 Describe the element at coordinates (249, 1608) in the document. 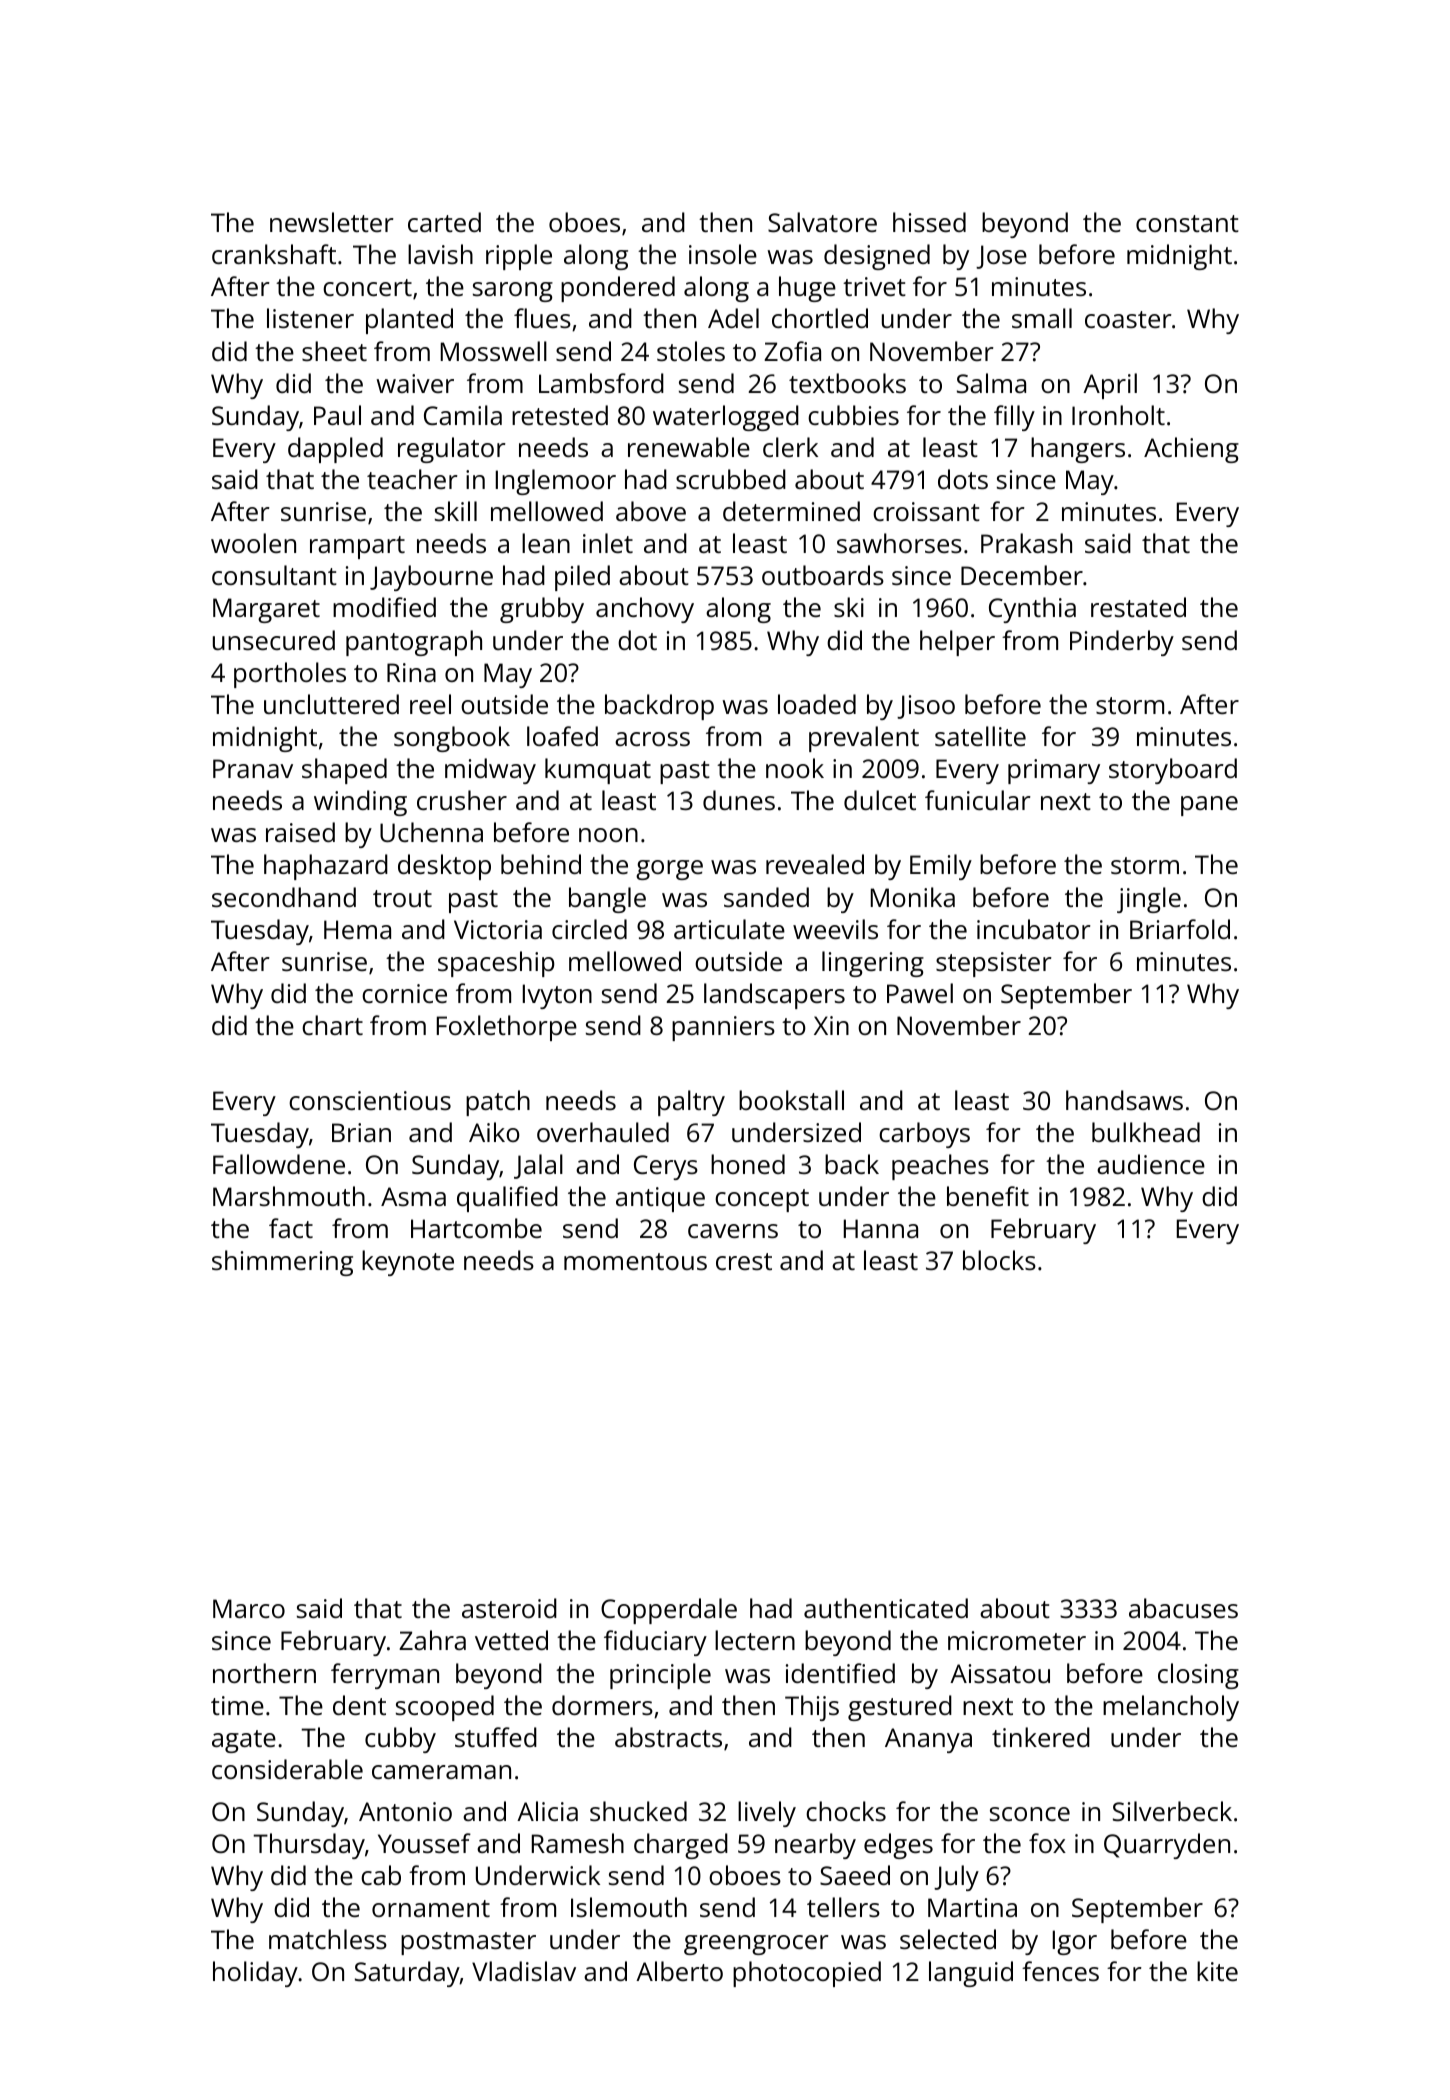

I see `Marco` at that location.
